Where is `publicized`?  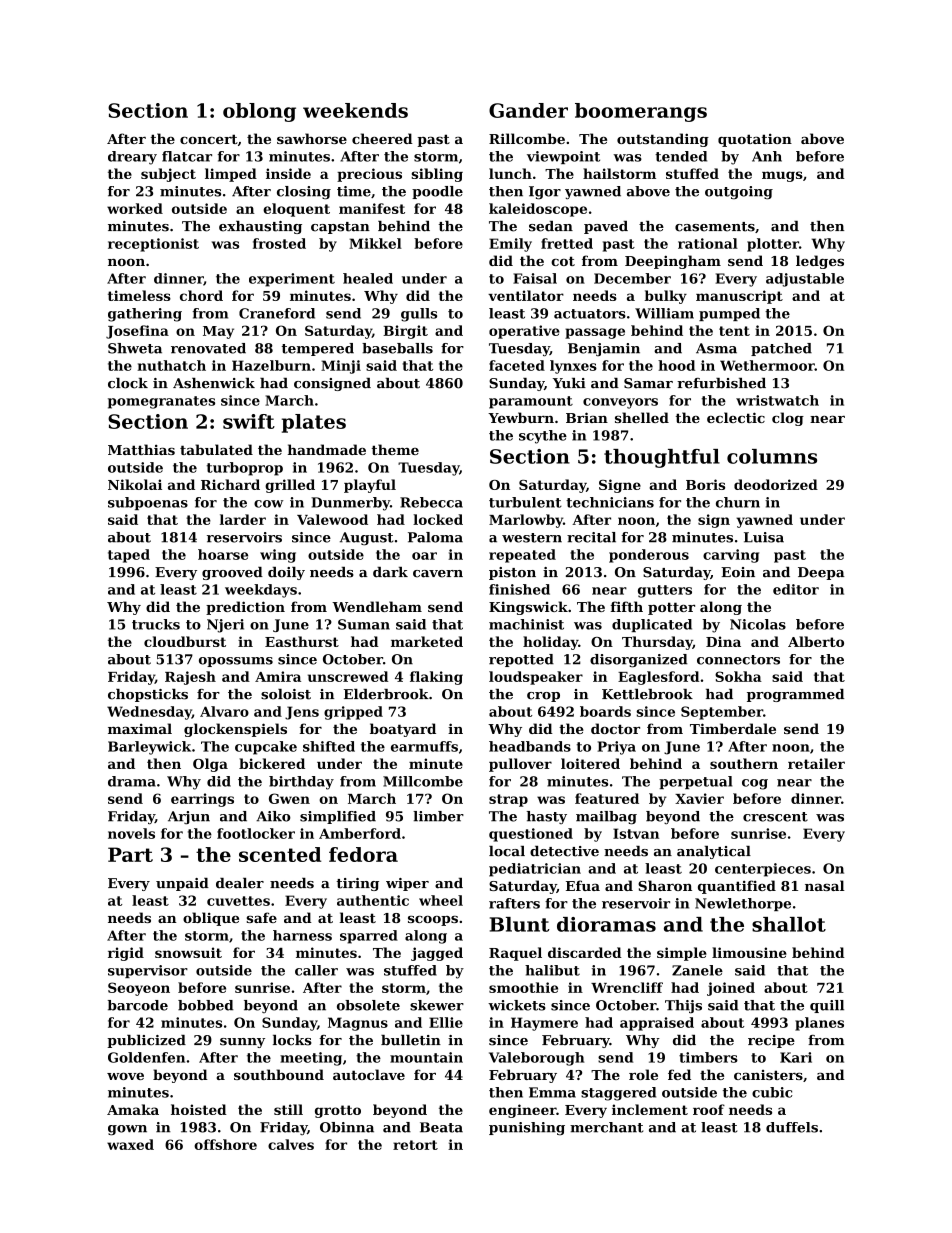
publicized is located at coordinates (146, 1041).
